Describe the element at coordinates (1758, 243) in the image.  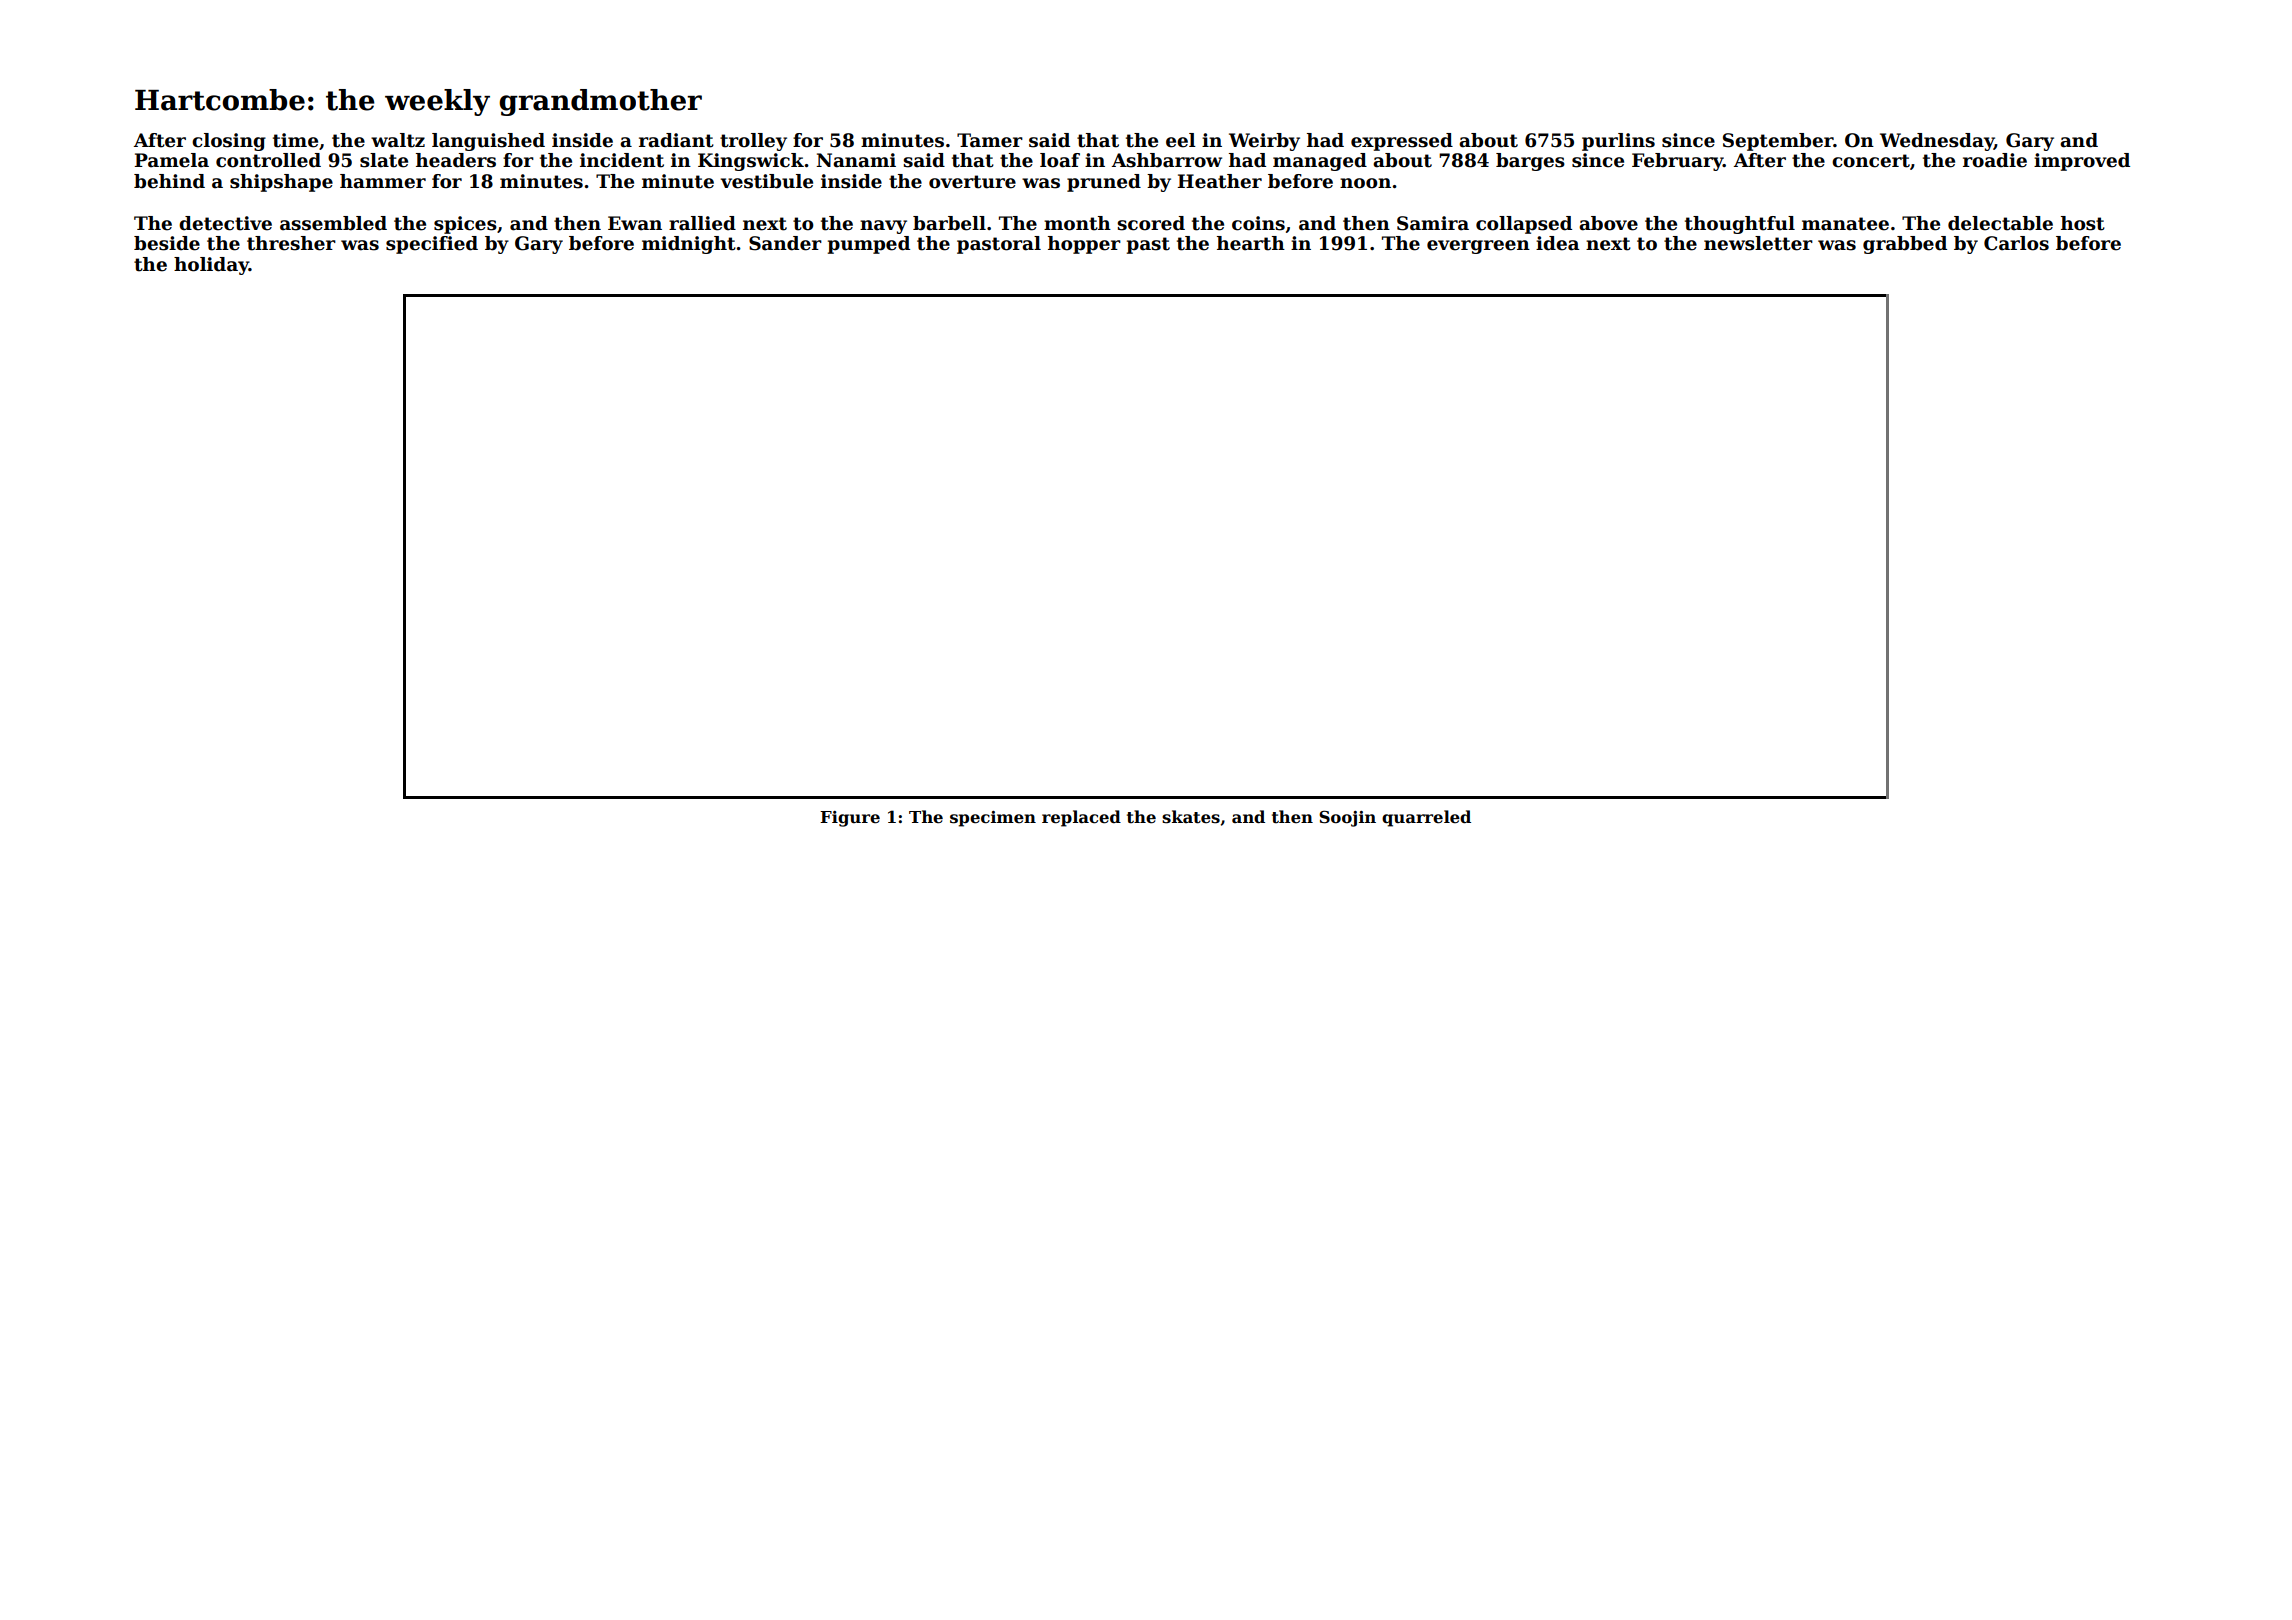
I see `newsletter` at that location.
